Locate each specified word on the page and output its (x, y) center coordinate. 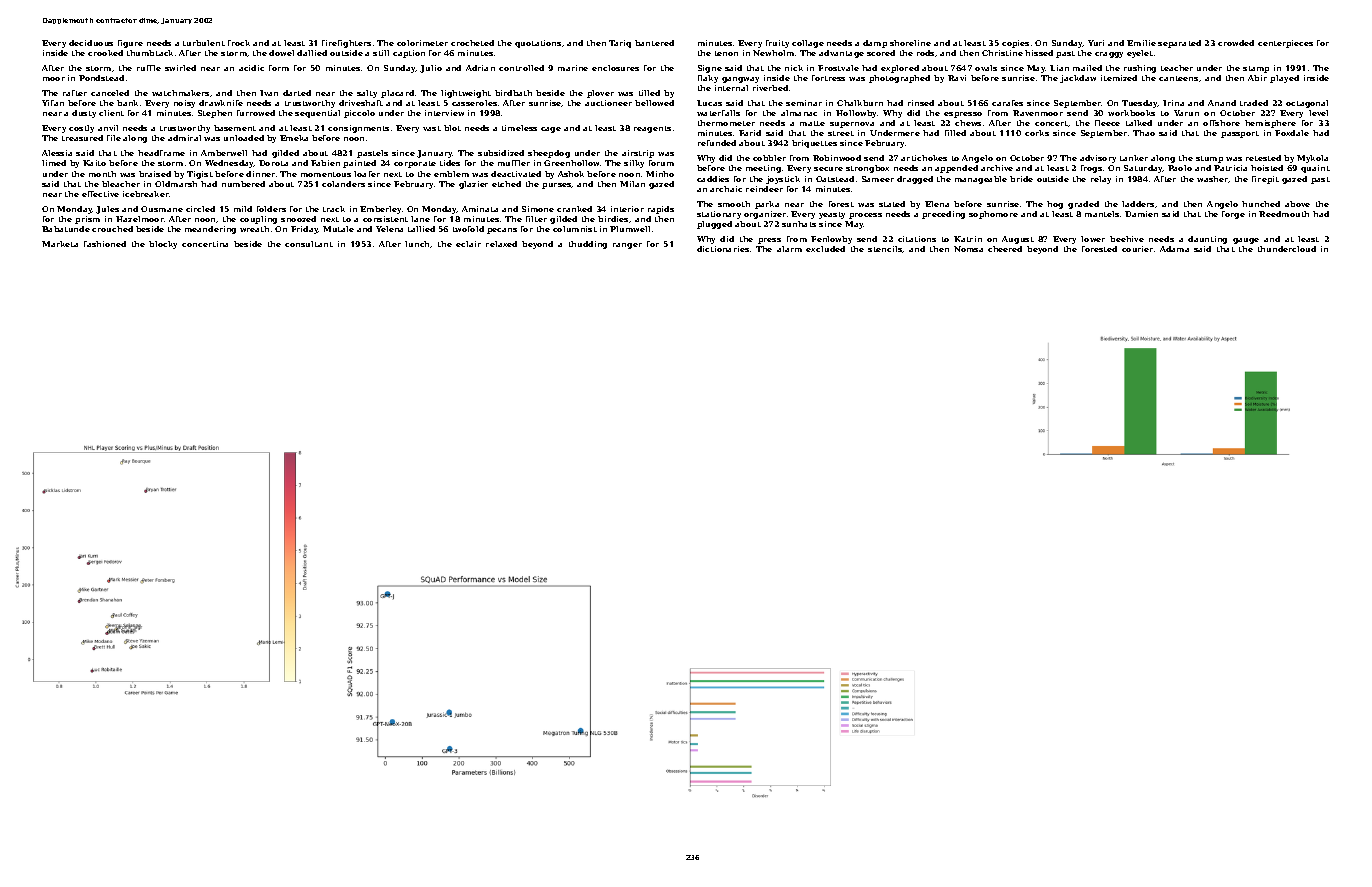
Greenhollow (571, 163)
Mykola (1312, 159)
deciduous (91, 43)
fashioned (105, 244)
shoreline (910, 43)
